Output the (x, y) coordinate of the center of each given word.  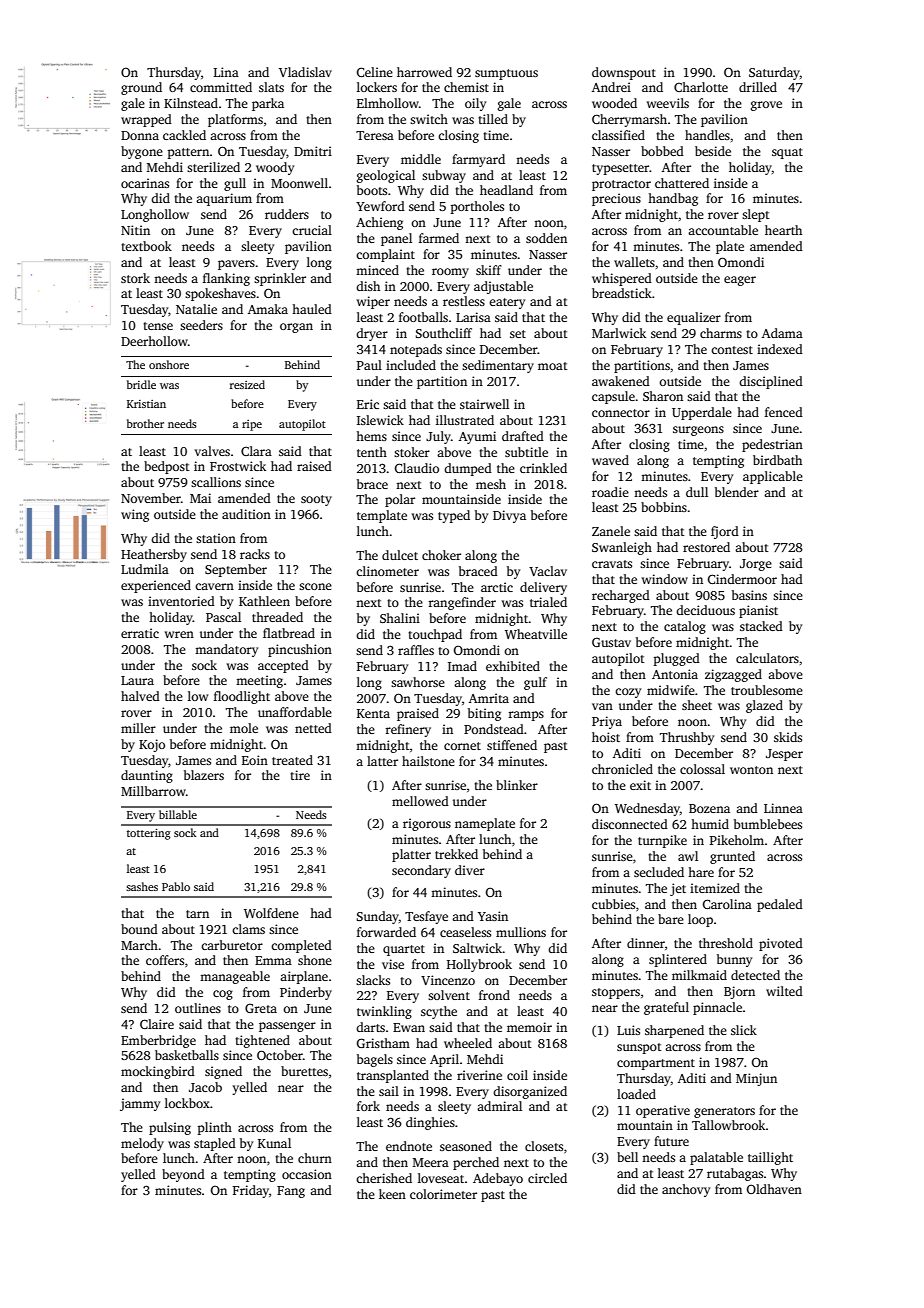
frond (494, 995)
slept (756, 215)
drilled (758, 87)
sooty (316, 500)
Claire (157, 1024)
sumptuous (506, 74)
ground (141, 88)
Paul (369, 365)
